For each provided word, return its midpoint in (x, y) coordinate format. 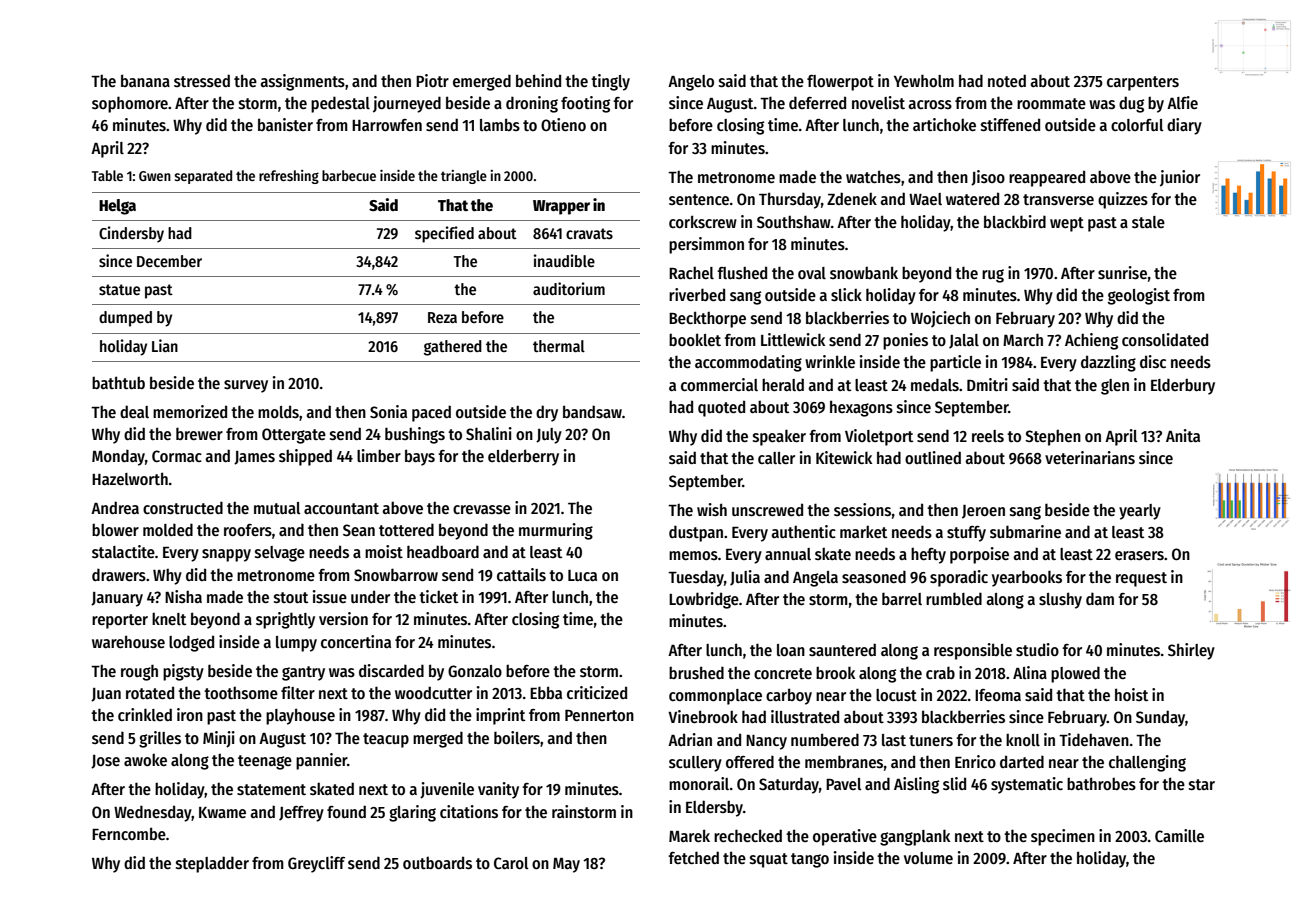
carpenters (1143, 83)
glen (1115, 387)
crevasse (482, 509)
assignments (302, 82)
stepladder (212, 864)
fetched (693, 857)
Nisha (183, 596)
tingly (610, 82)
